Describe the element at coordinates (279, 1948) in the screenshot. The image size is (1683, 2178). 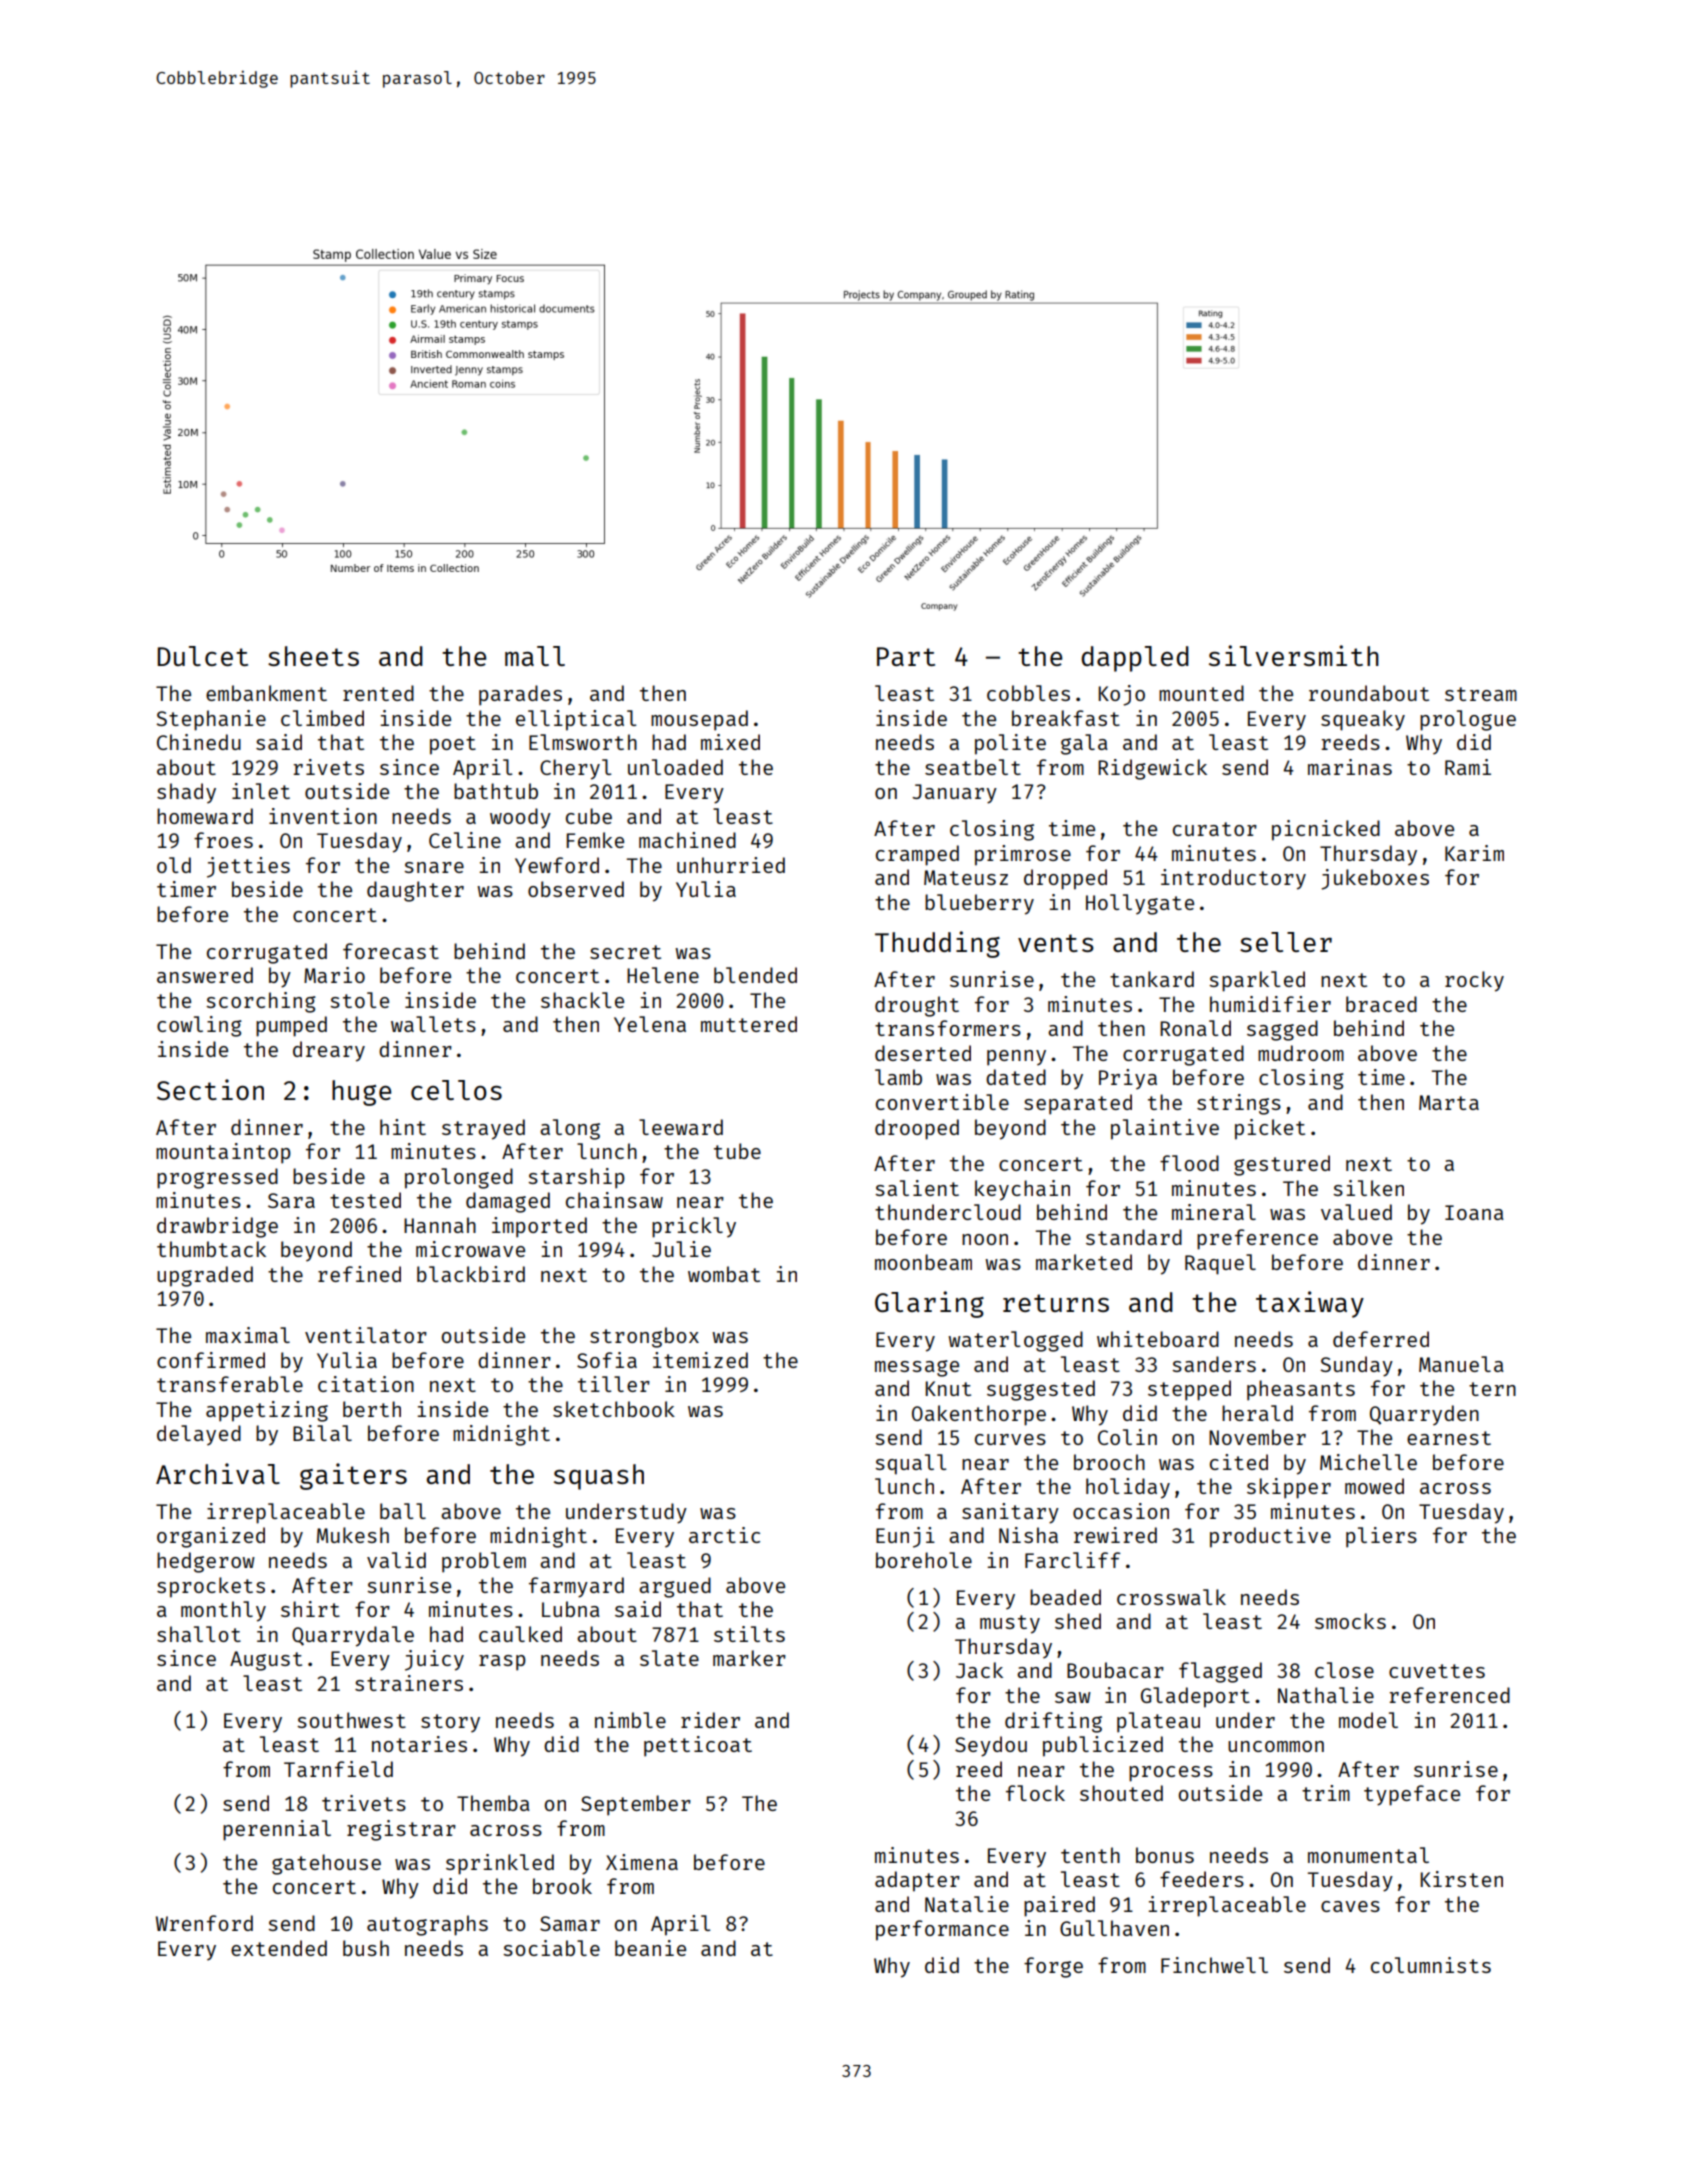
I see `extended` at that location.
